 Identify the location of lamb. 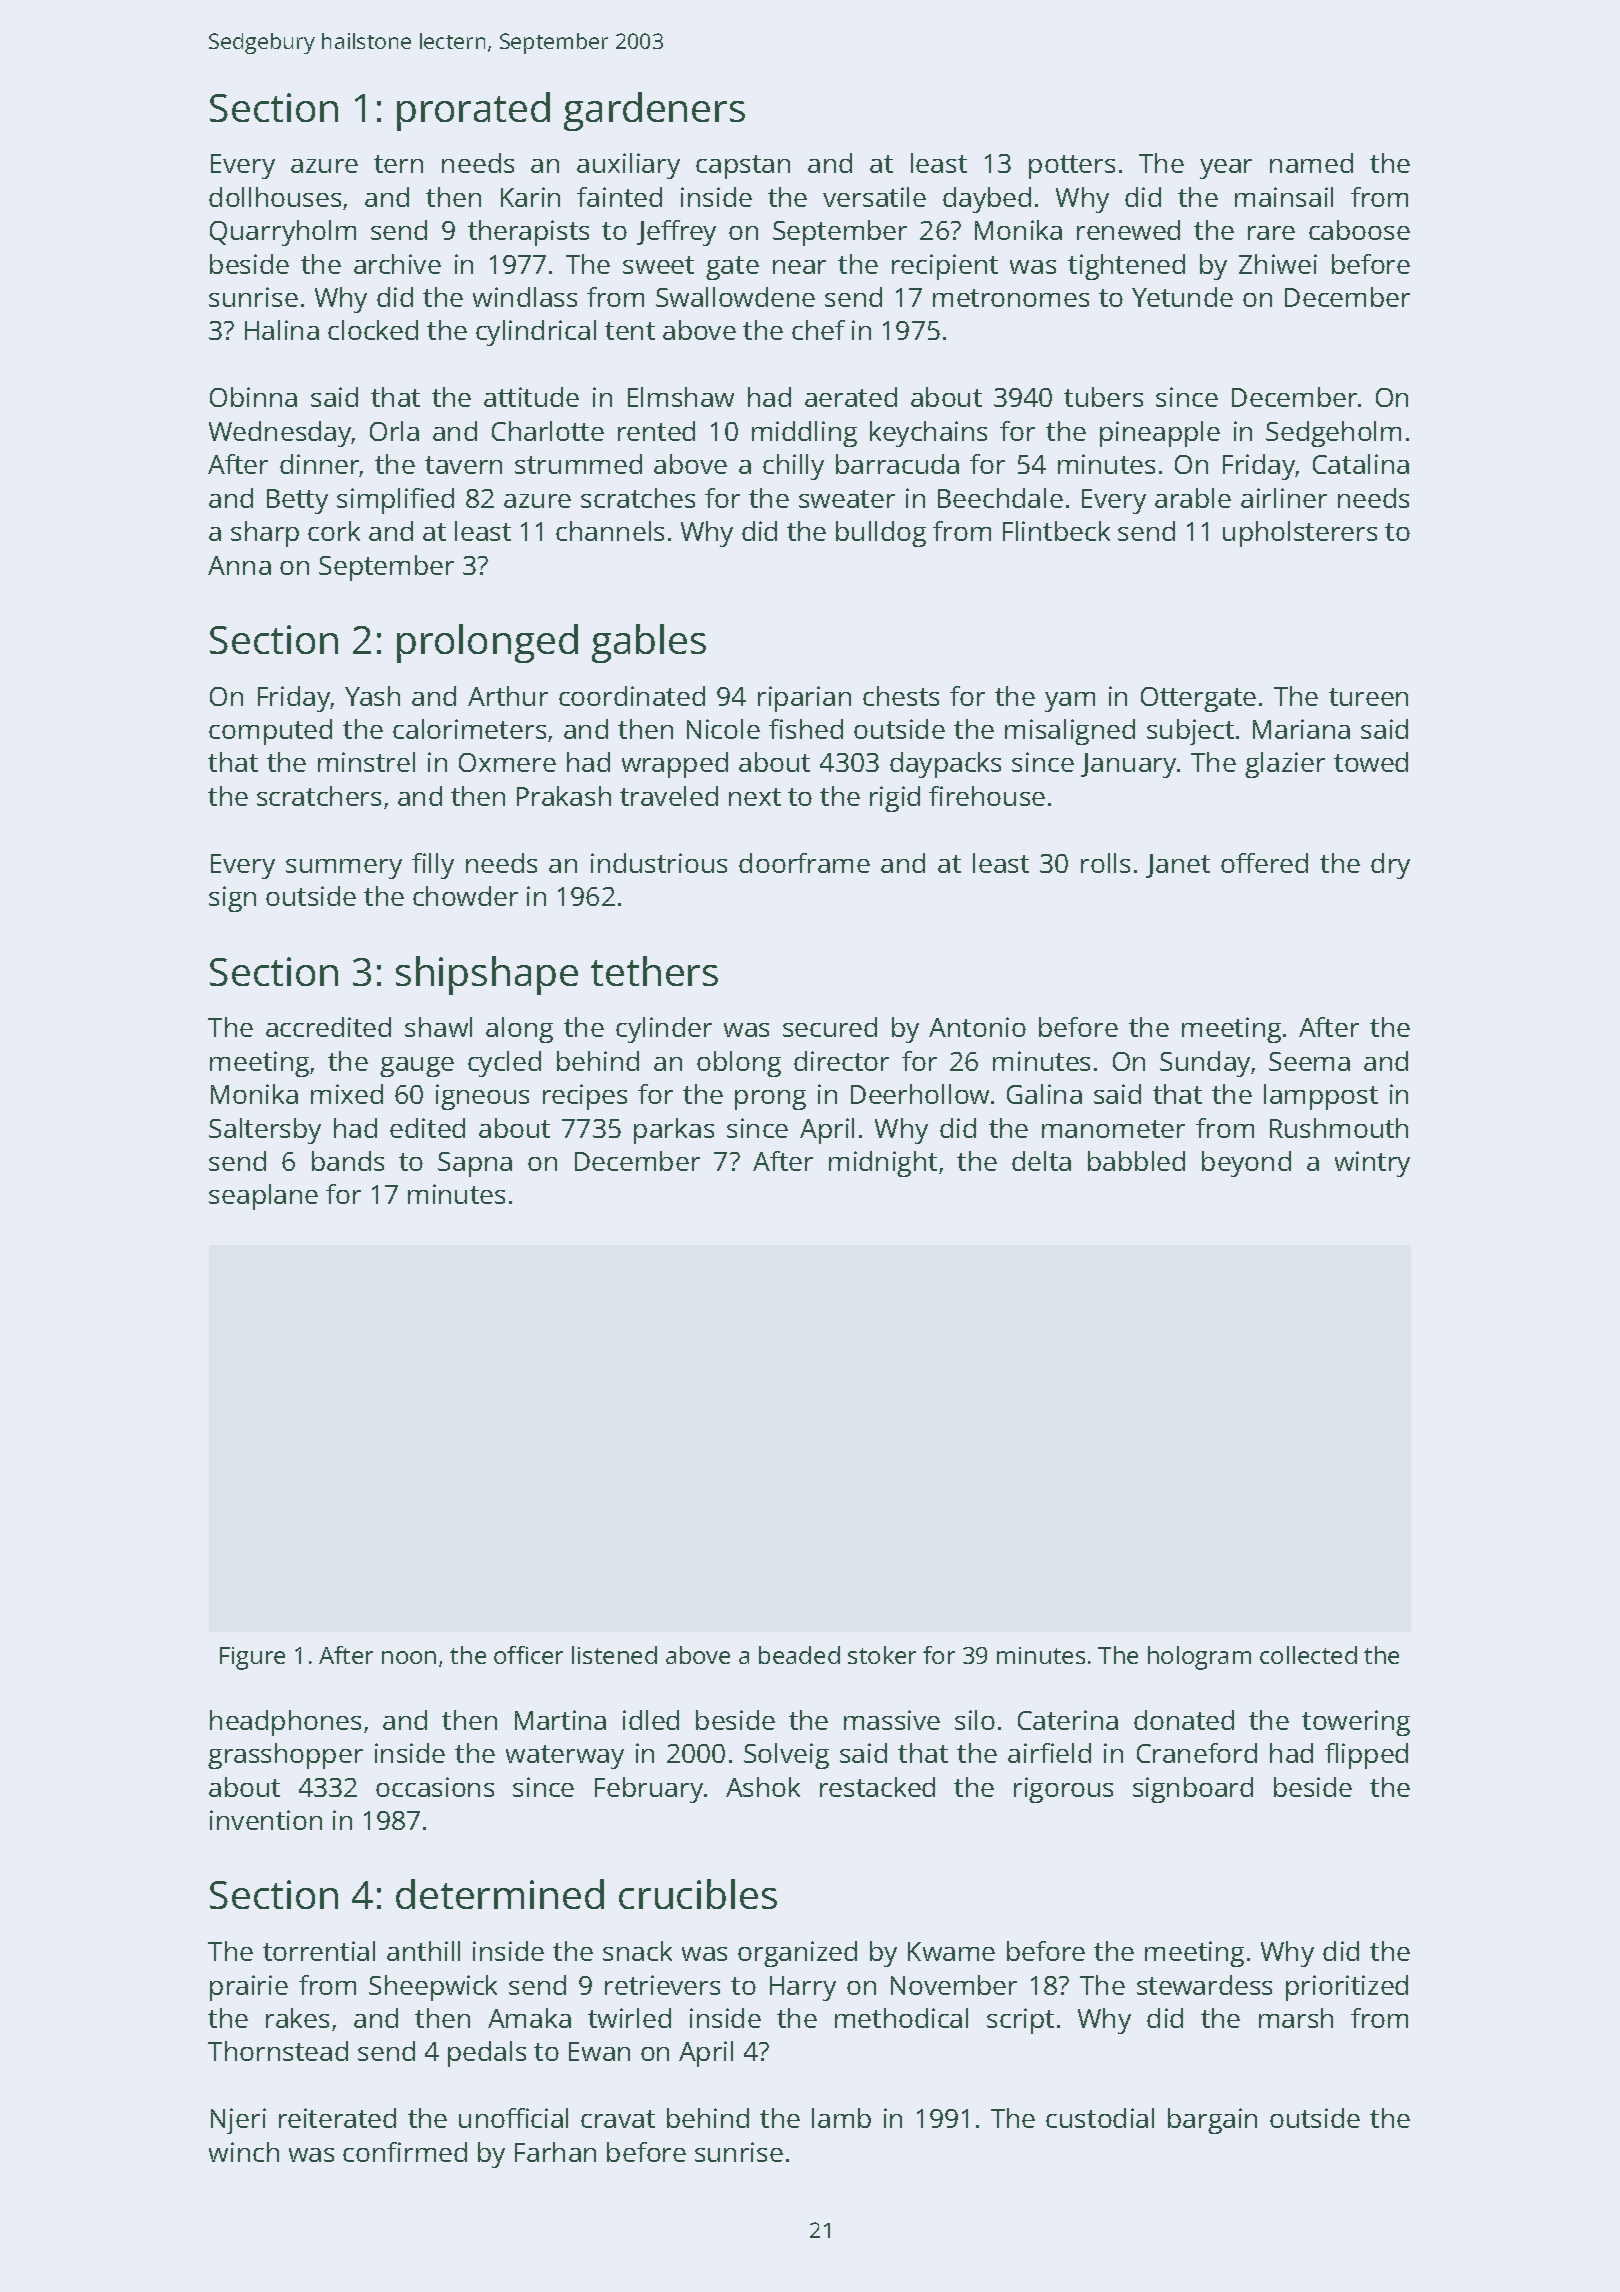
(841, 2118).
